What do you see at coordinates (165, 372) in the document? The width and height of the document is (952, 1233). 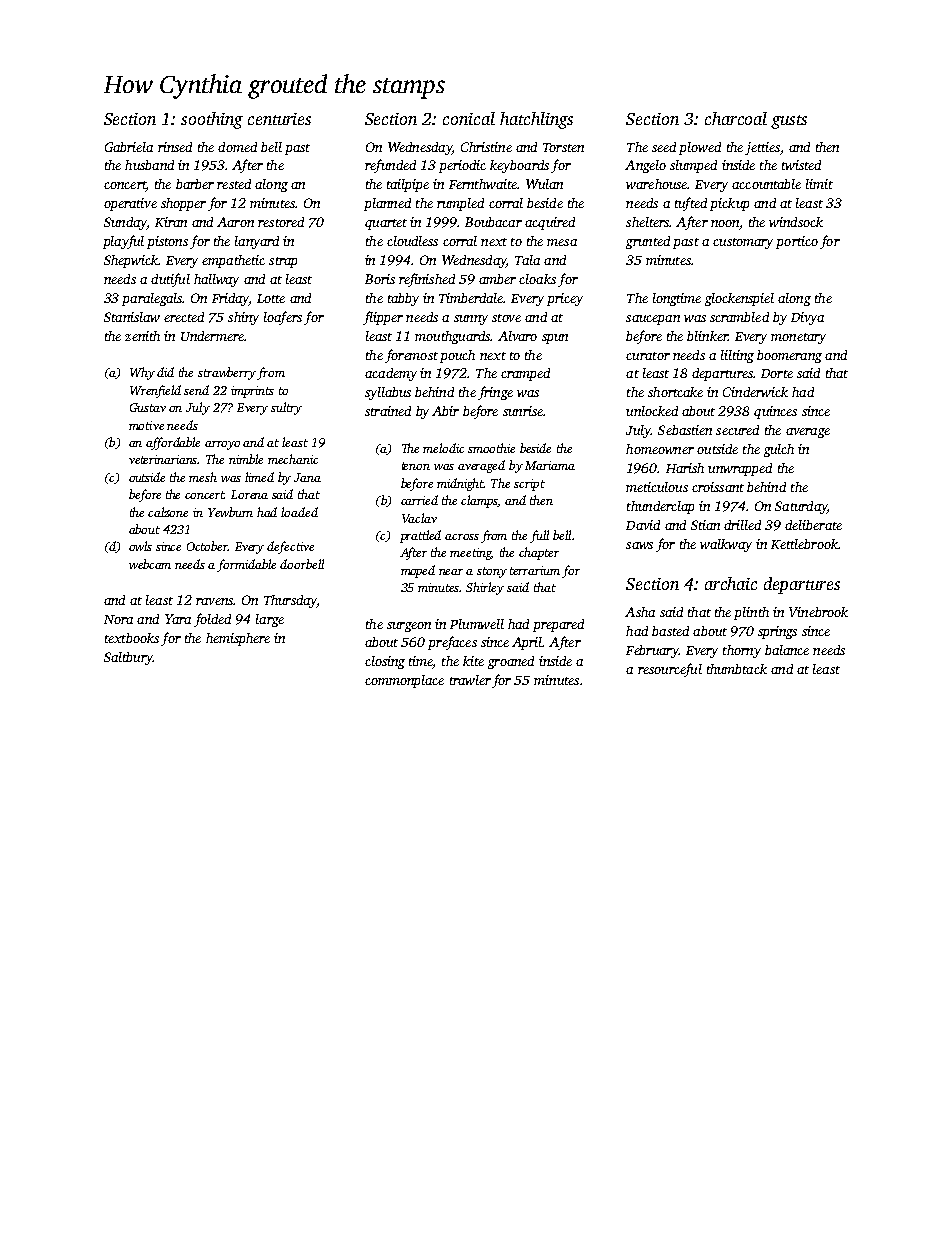 I see `did` at bounding box center [165, 372].
